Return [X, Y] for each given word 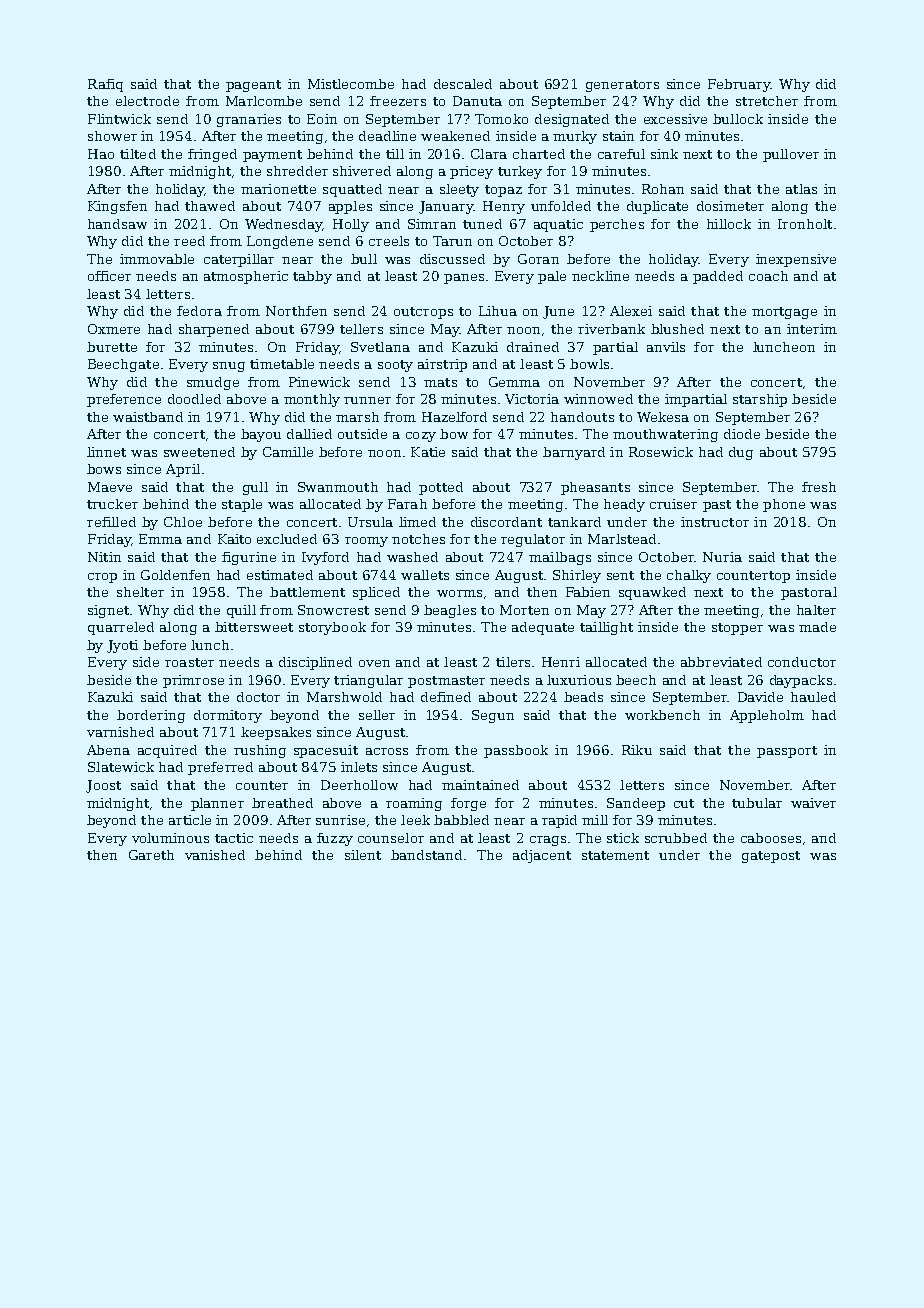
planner [217, 804]
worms [459, 593]
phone [784, 505]
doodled [194, 399]
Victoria [532, 399]
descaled [463, 84]
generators [622, 86]
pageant [253, 86]
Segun [493, 716]
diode [742, 434]
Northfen [296, 311]
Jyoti [122, 646]
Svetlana [380, 347]
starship [760, 400]
